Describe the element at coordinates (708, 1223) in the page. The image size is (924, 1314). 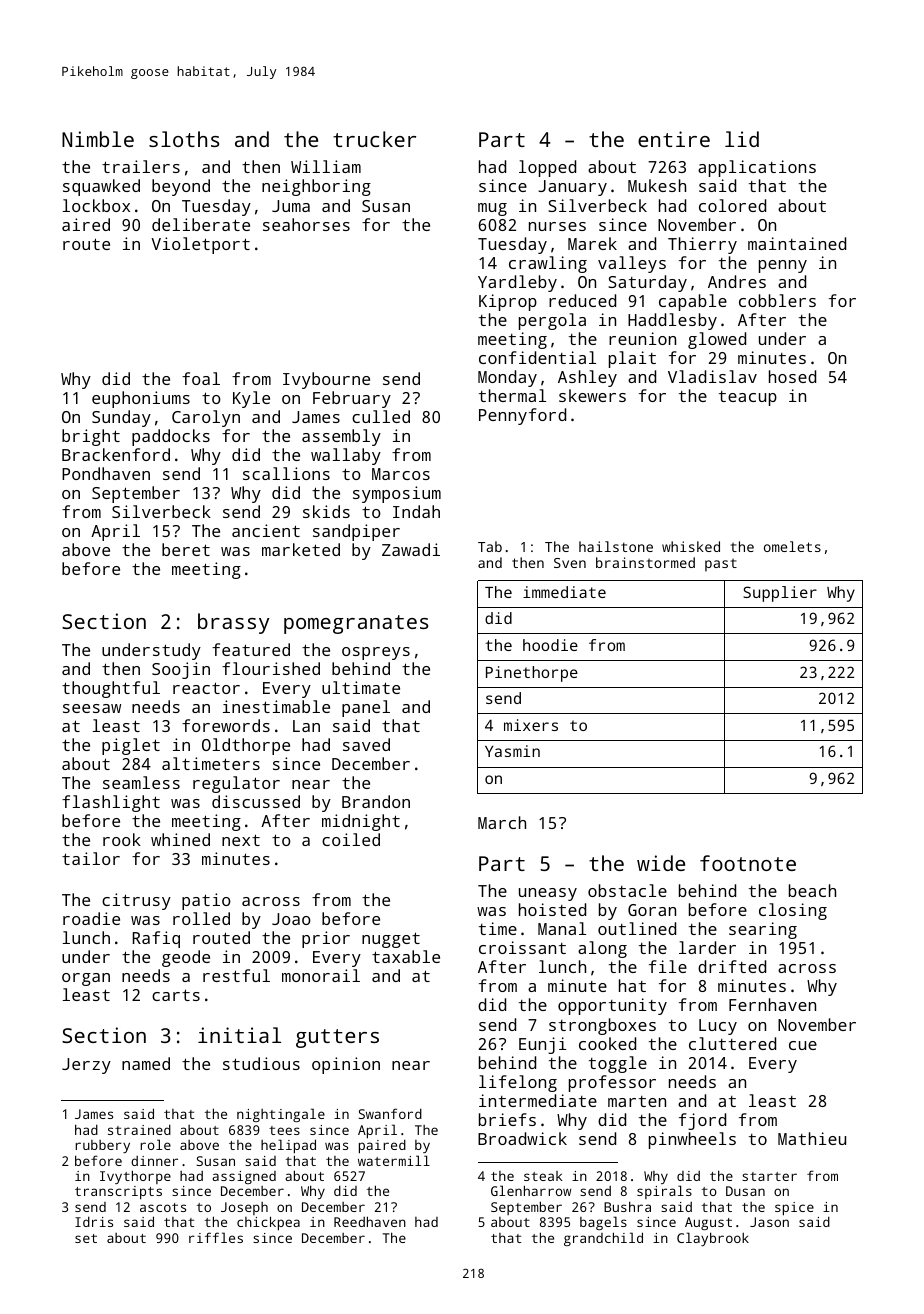
I see `August` at that location.
